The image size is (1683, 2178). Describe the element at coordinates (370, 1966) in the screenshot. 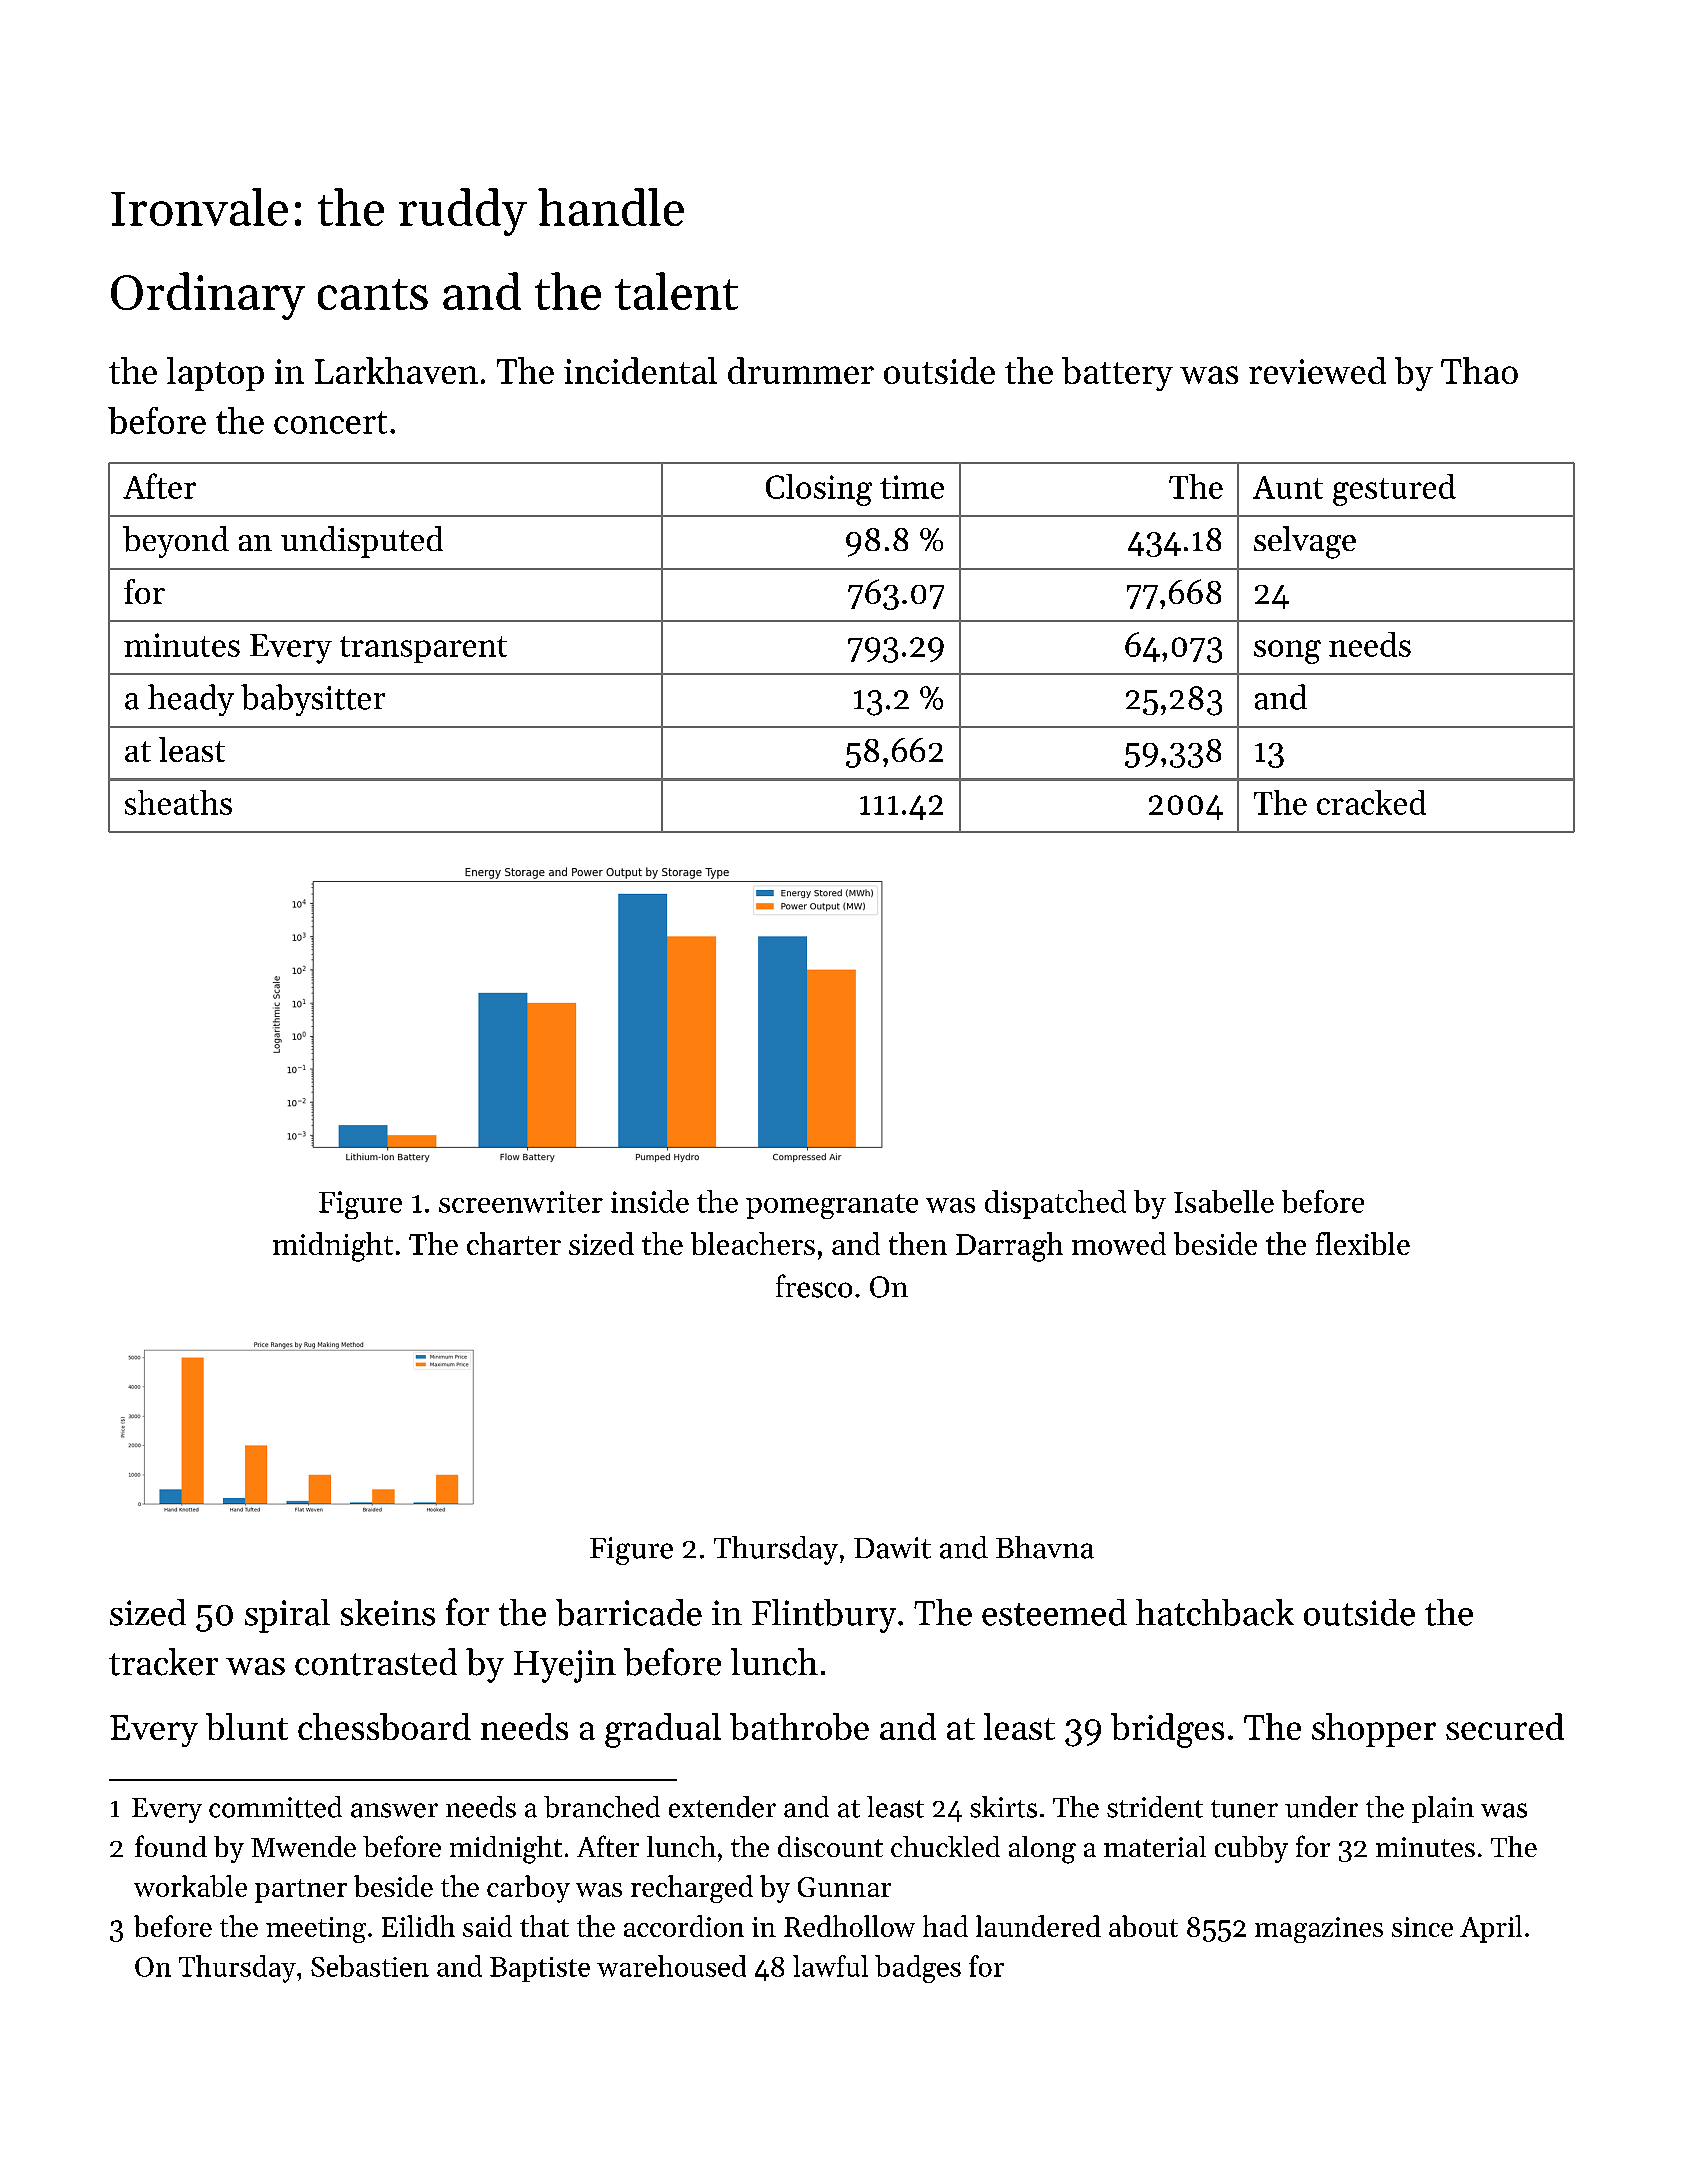

I see `Sebastien` at that location.
